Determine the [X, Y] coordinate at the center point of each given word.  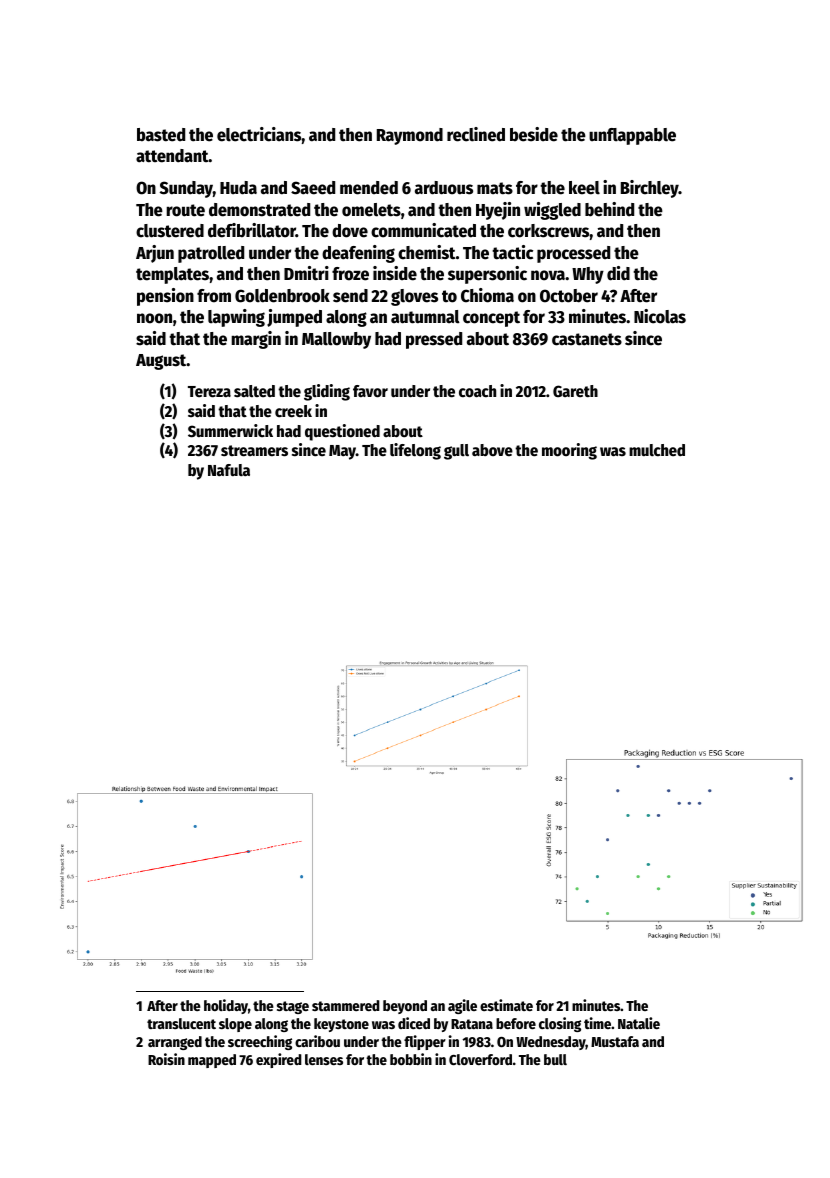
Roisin [166, 1059]
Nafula [229, 470]
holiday [226, 1006]
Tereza [209, 392]
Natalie [639, 1023]
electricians [259, 134]
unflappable [632, 136]
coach [477, 391]
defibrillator [252, 230]
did [618, 273]
